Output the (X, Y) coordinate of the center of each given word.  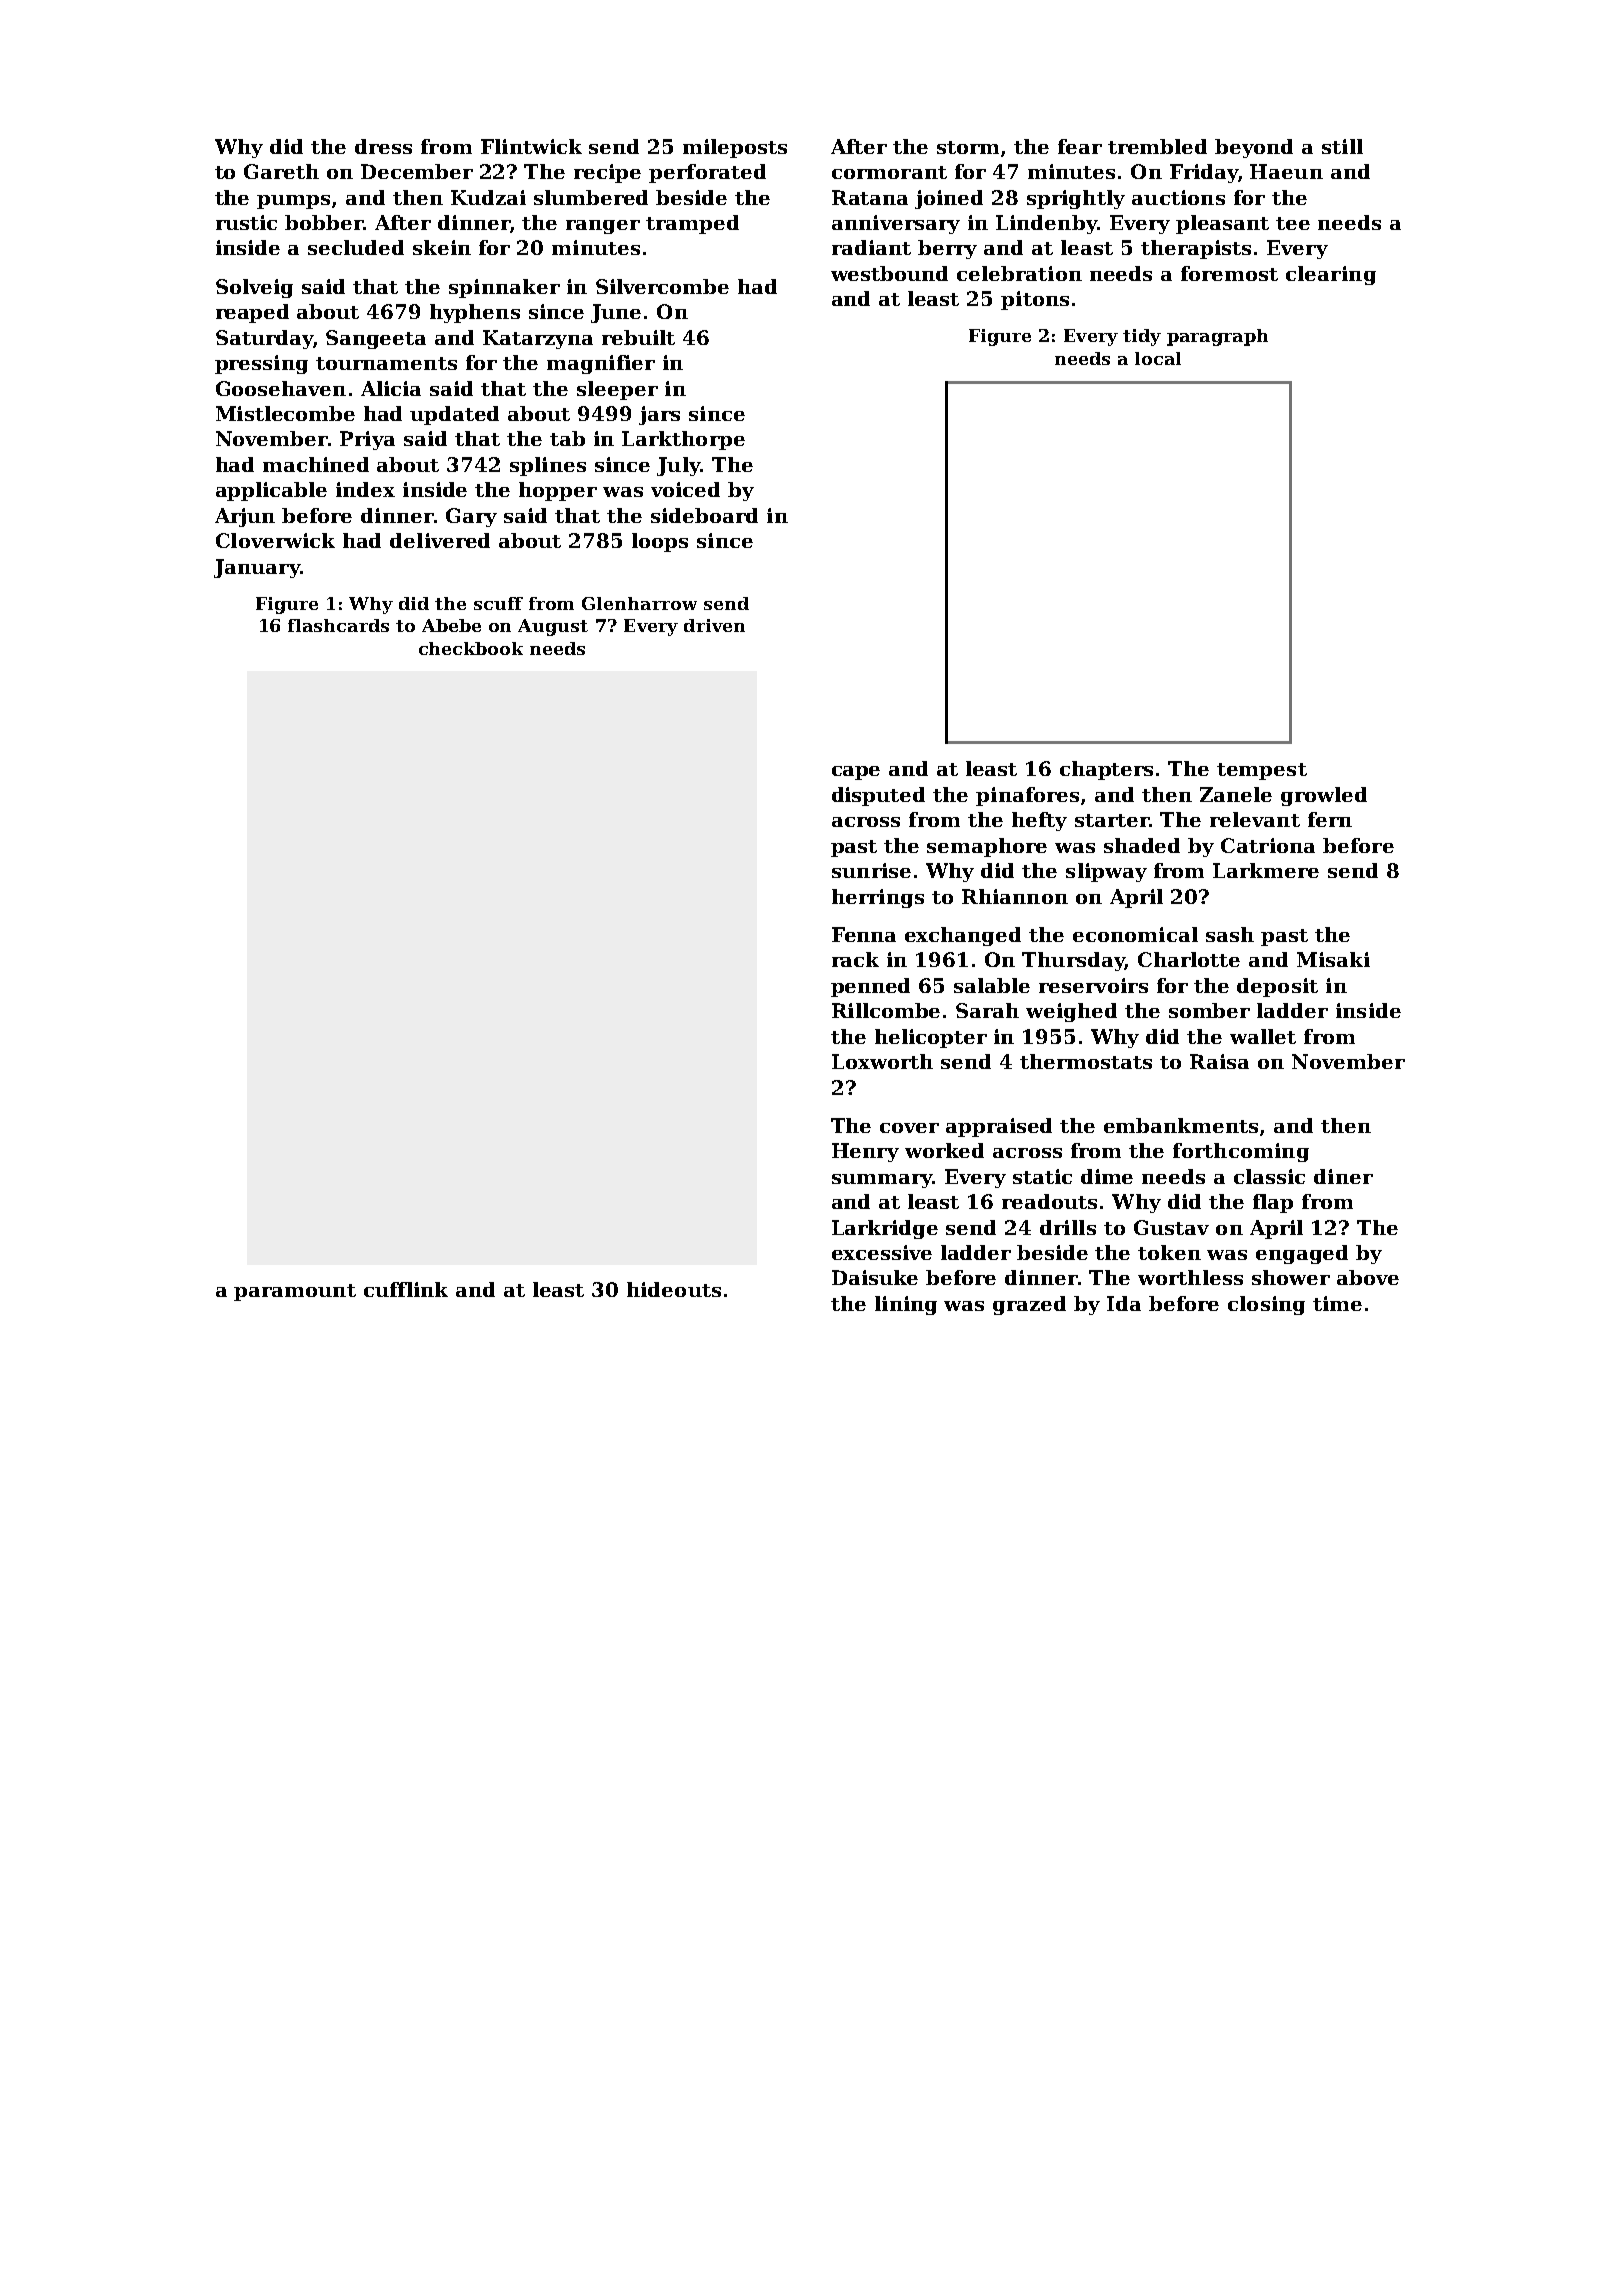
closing (1266, 1305)
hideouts (674, 1289)
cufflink (406, 1289)
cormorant (889, 172)
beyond (1254, 148)
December (417, 171)
